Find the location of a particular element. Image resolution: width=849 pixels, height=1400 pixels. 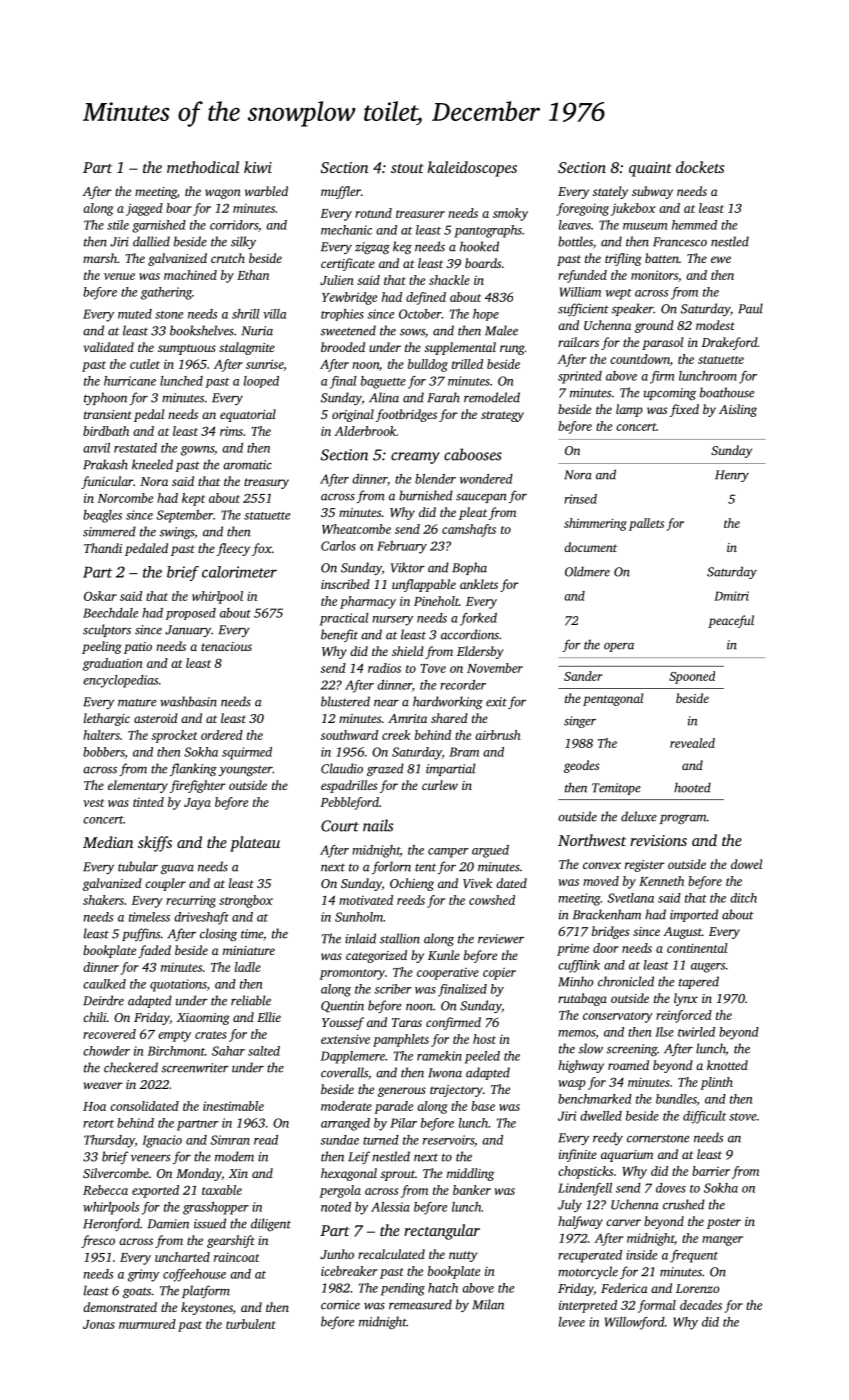

methodical is located at coordinates (203, 167).
